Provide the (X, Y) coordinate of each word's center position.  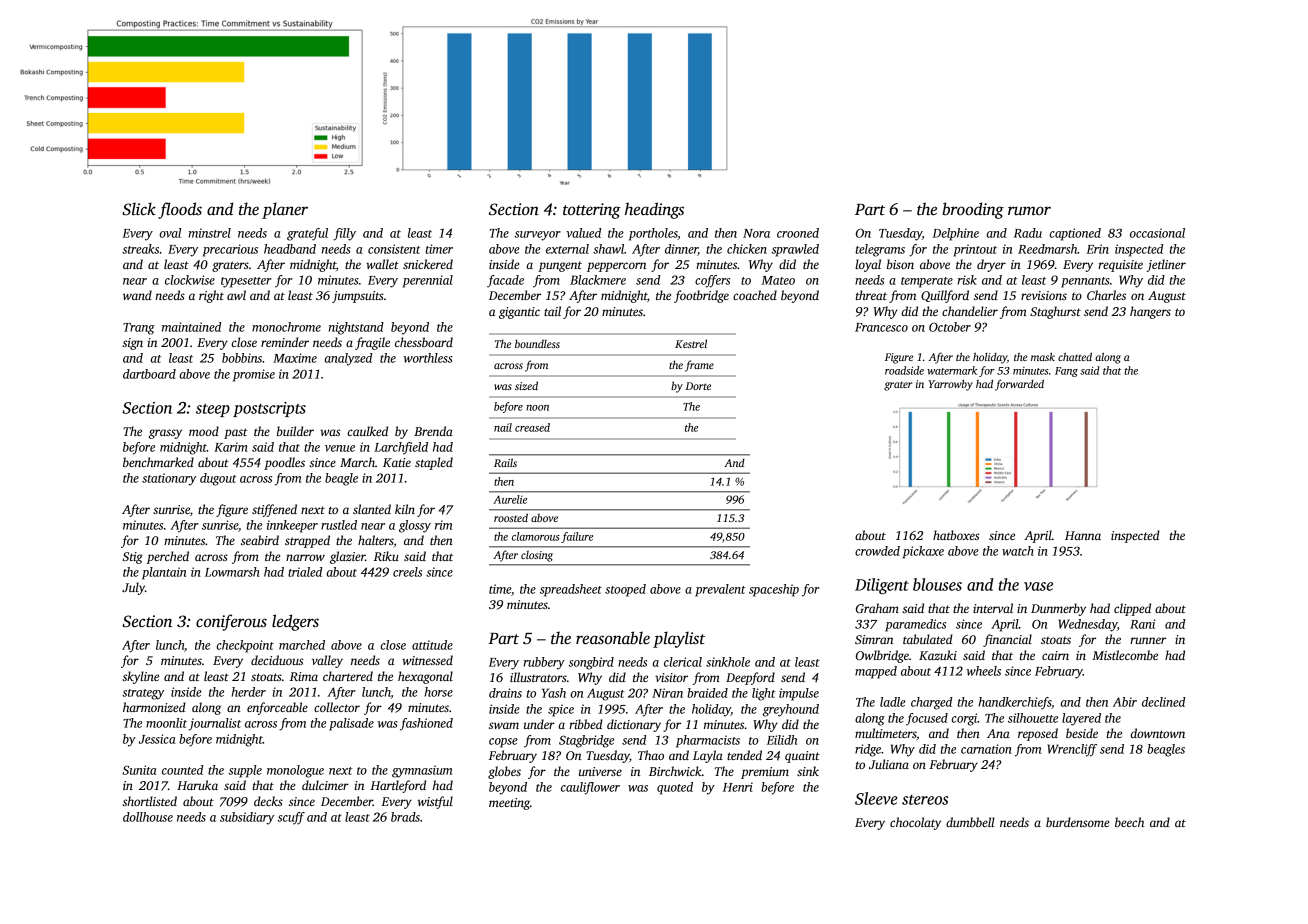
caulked (367, 431)
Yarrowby (950, 385)
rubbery (544, 663)
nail (503, 427)
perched (168, 557)
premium (765, 773)
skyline (140, 677)
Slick (139, 209)
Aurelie (510, 499)
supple (245, 771)
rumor (1029, 210)
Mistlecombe (1125, 655)
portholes (653, 234)
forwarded (1019, 385)
